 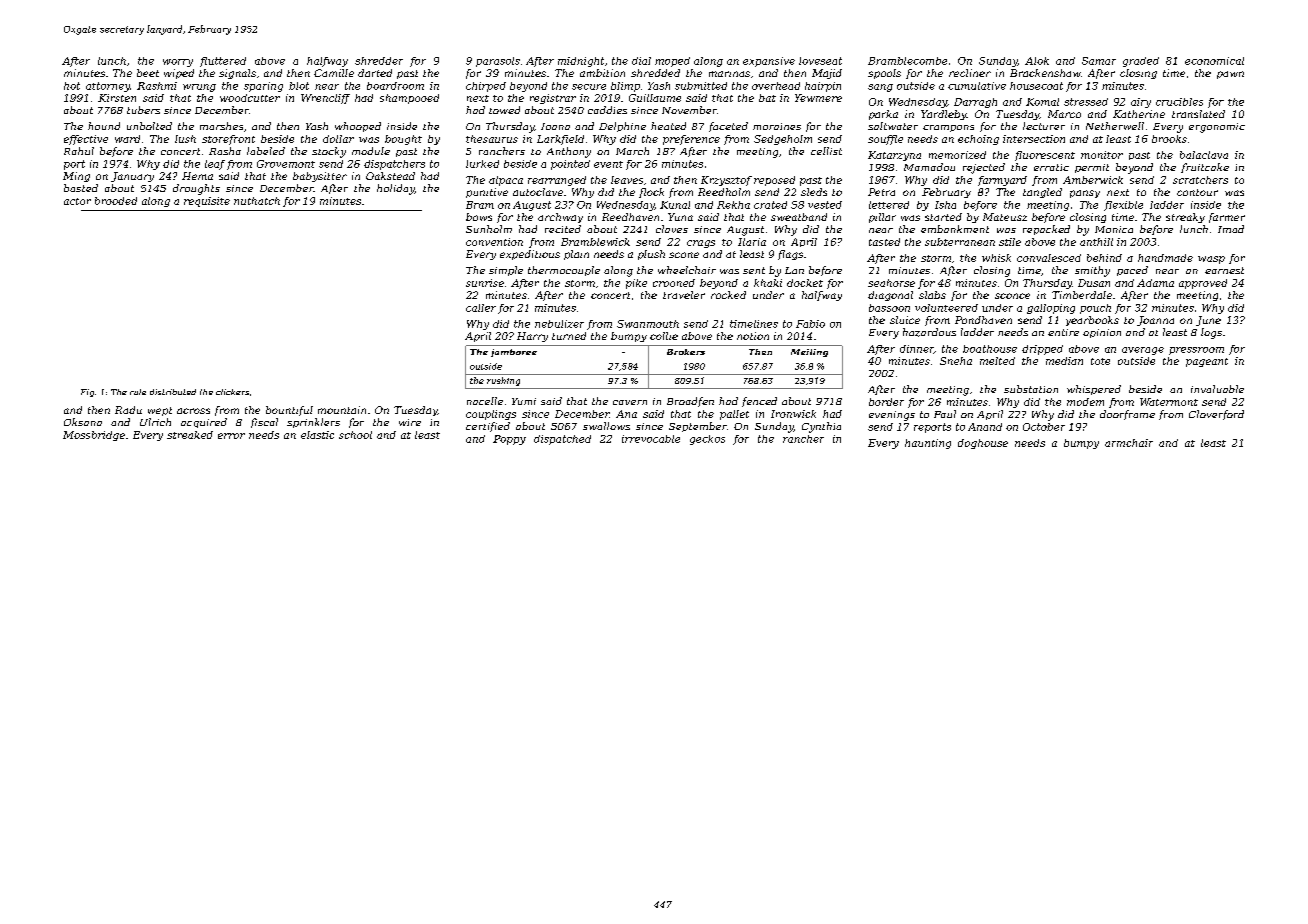 I want to click on armchair, so click(x=1129, y=443).
